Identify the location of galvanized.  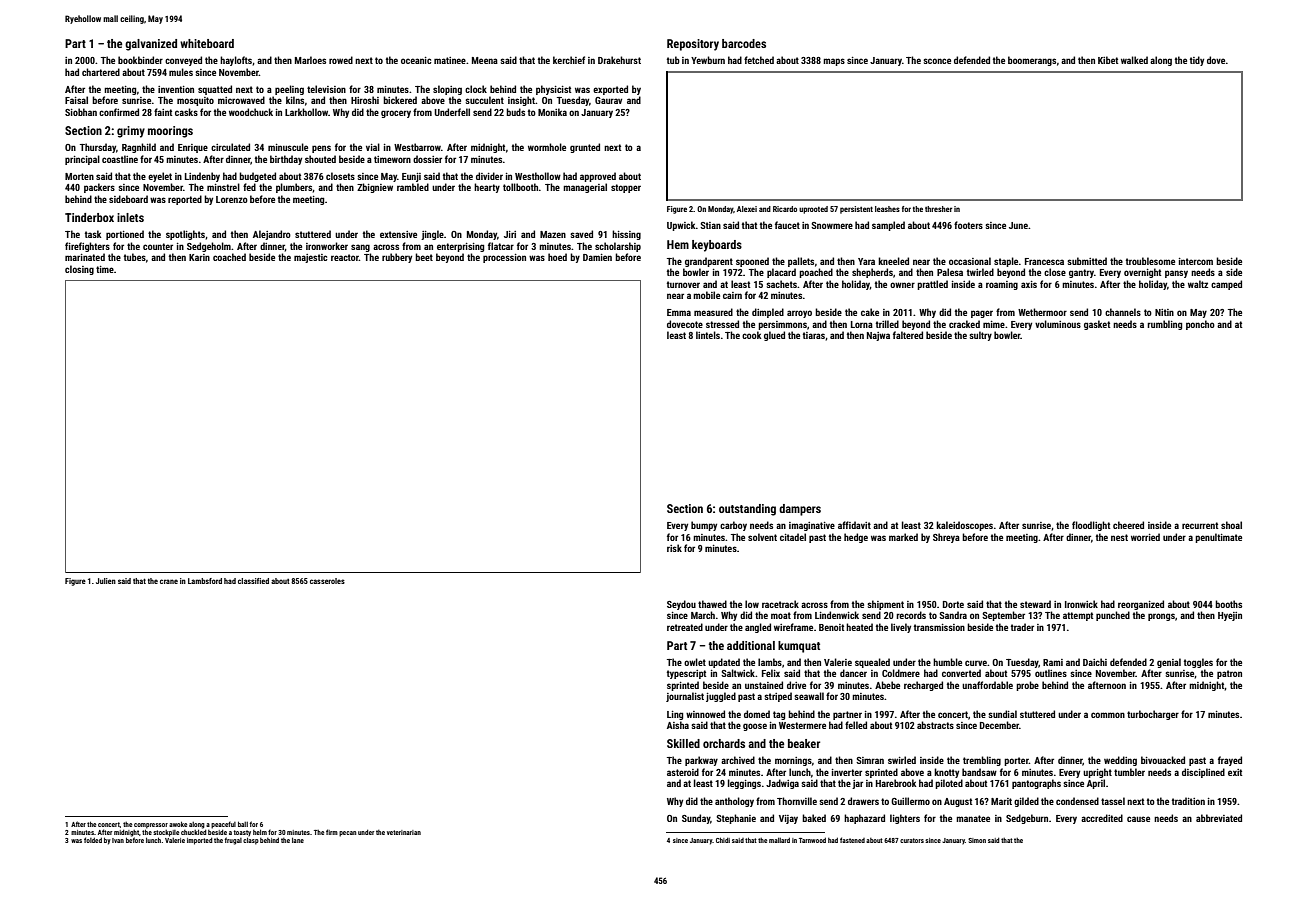
(151, 45).
